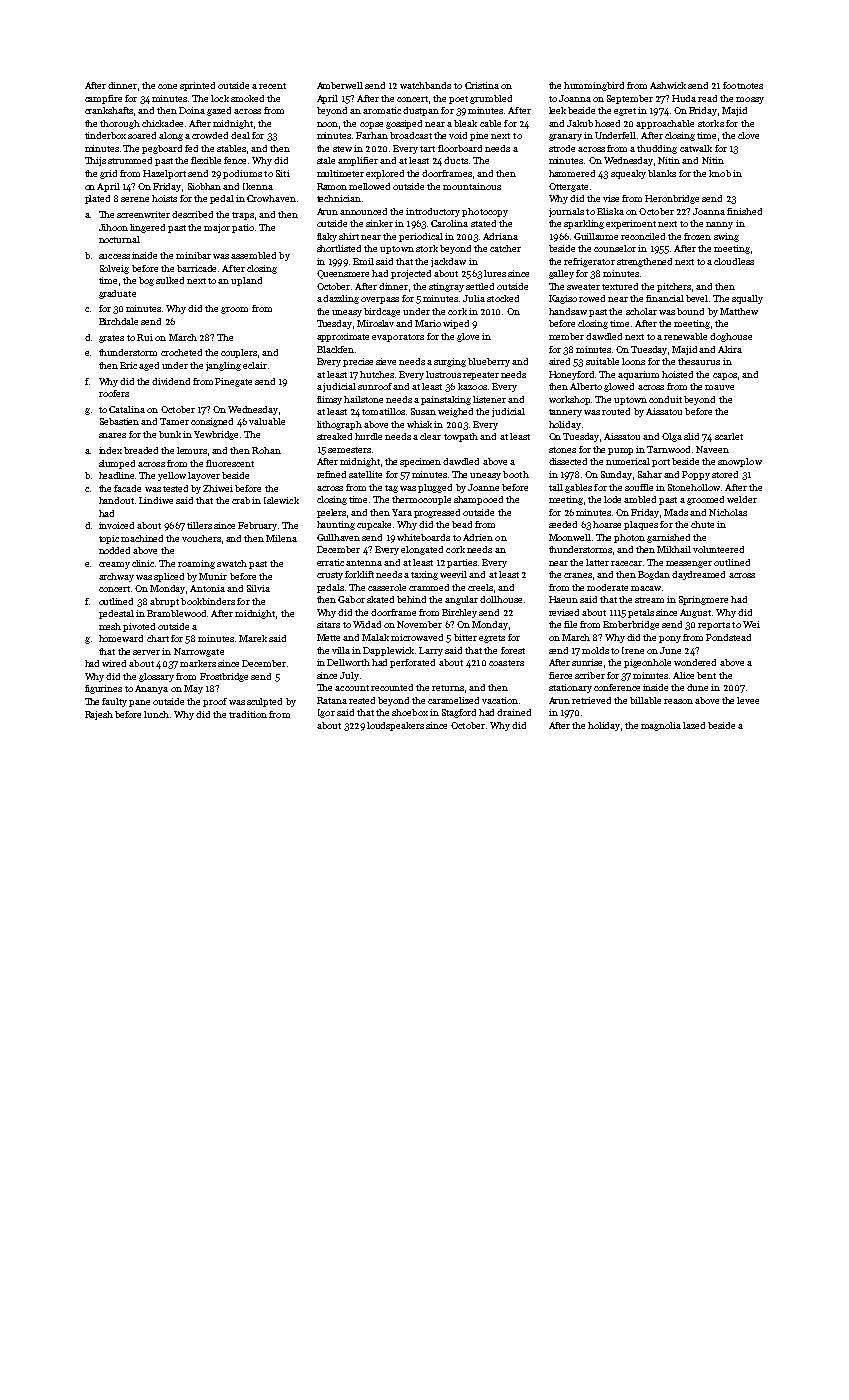  What do you see at coordinates (156, 714) in the image?
I see `lunch` at bounding box center [156, 714].
